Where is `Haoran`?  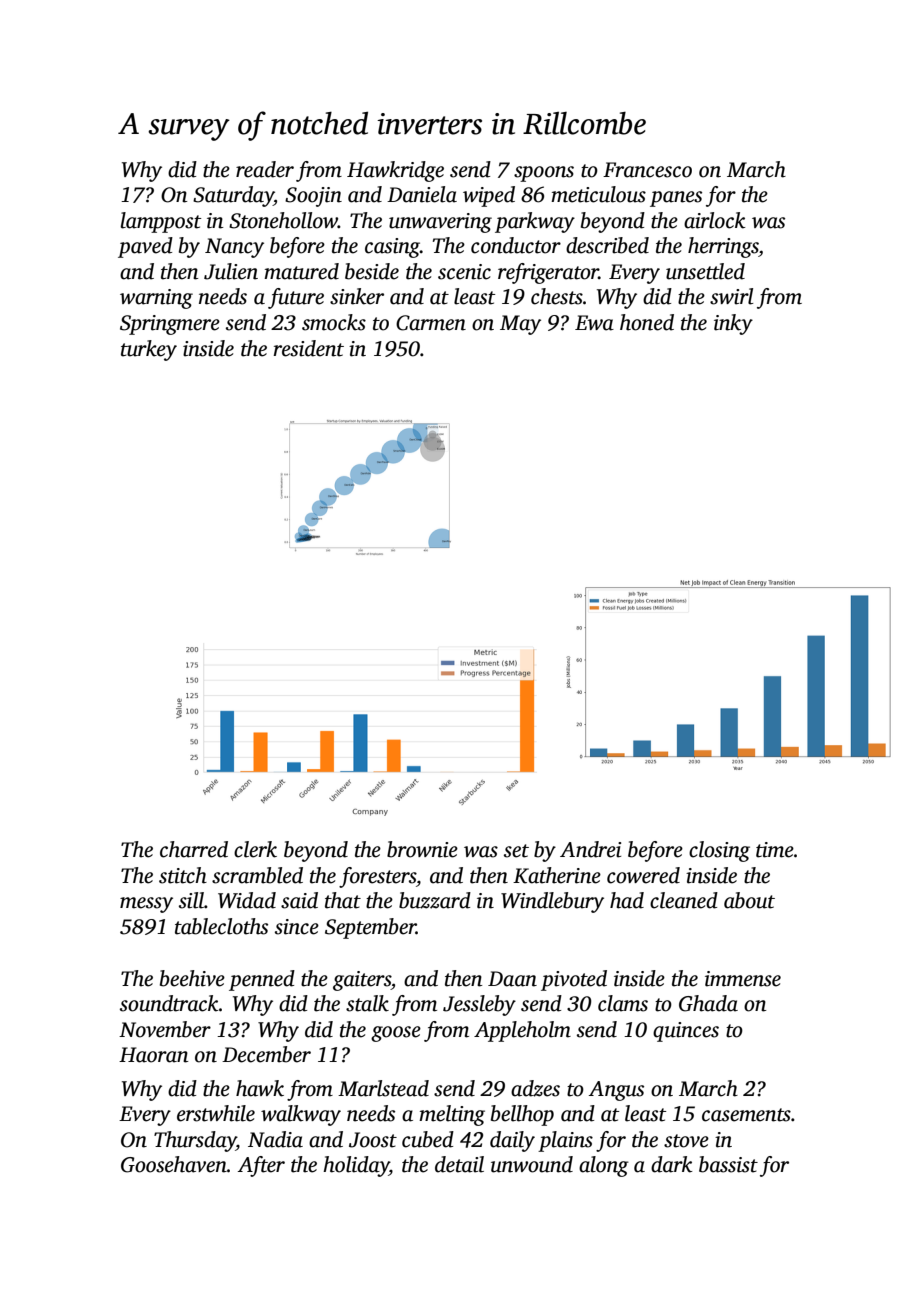 Haoran is located at coordinates (154, 1055).
